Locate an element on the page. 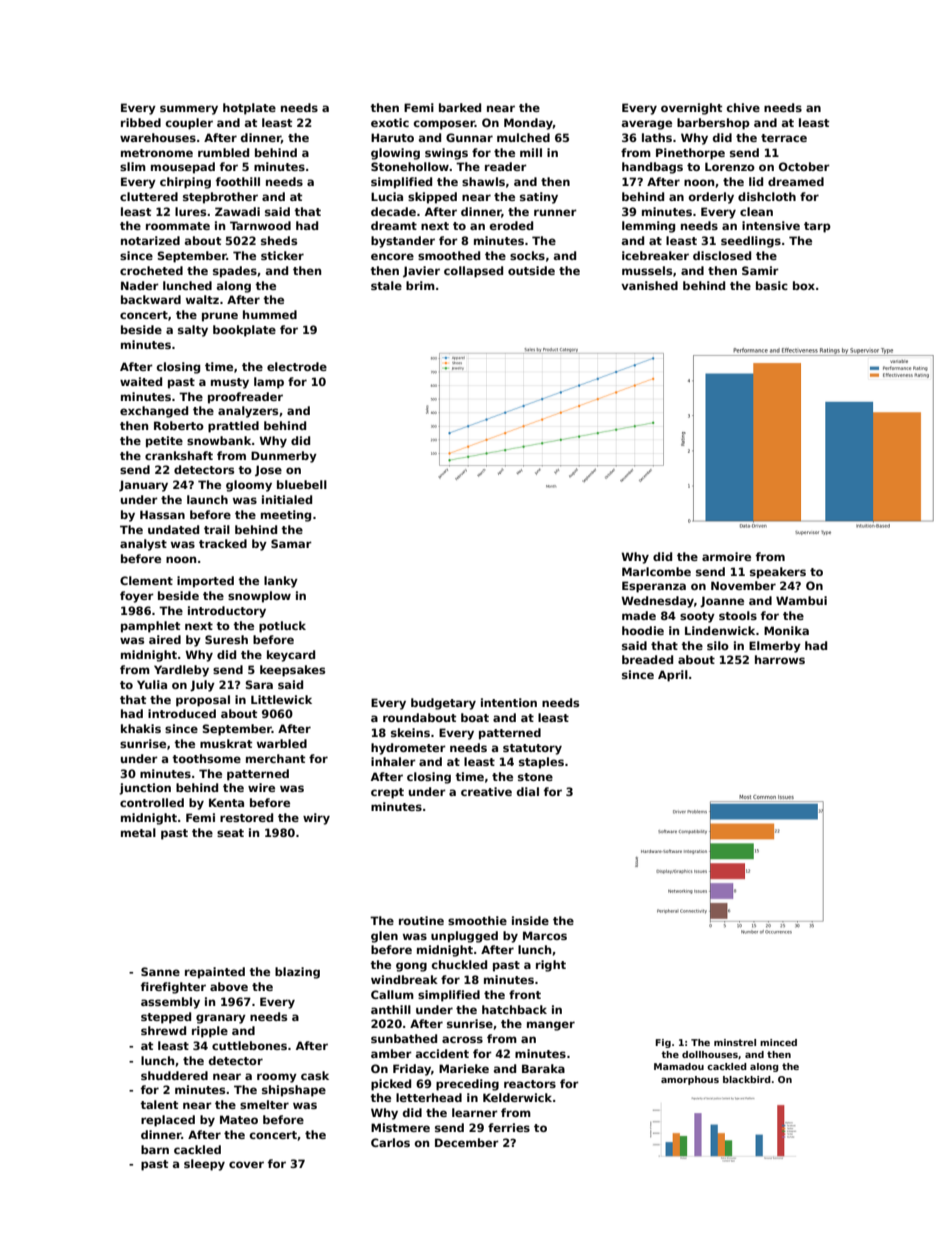  harrows is located at coordinates (780, 659).
